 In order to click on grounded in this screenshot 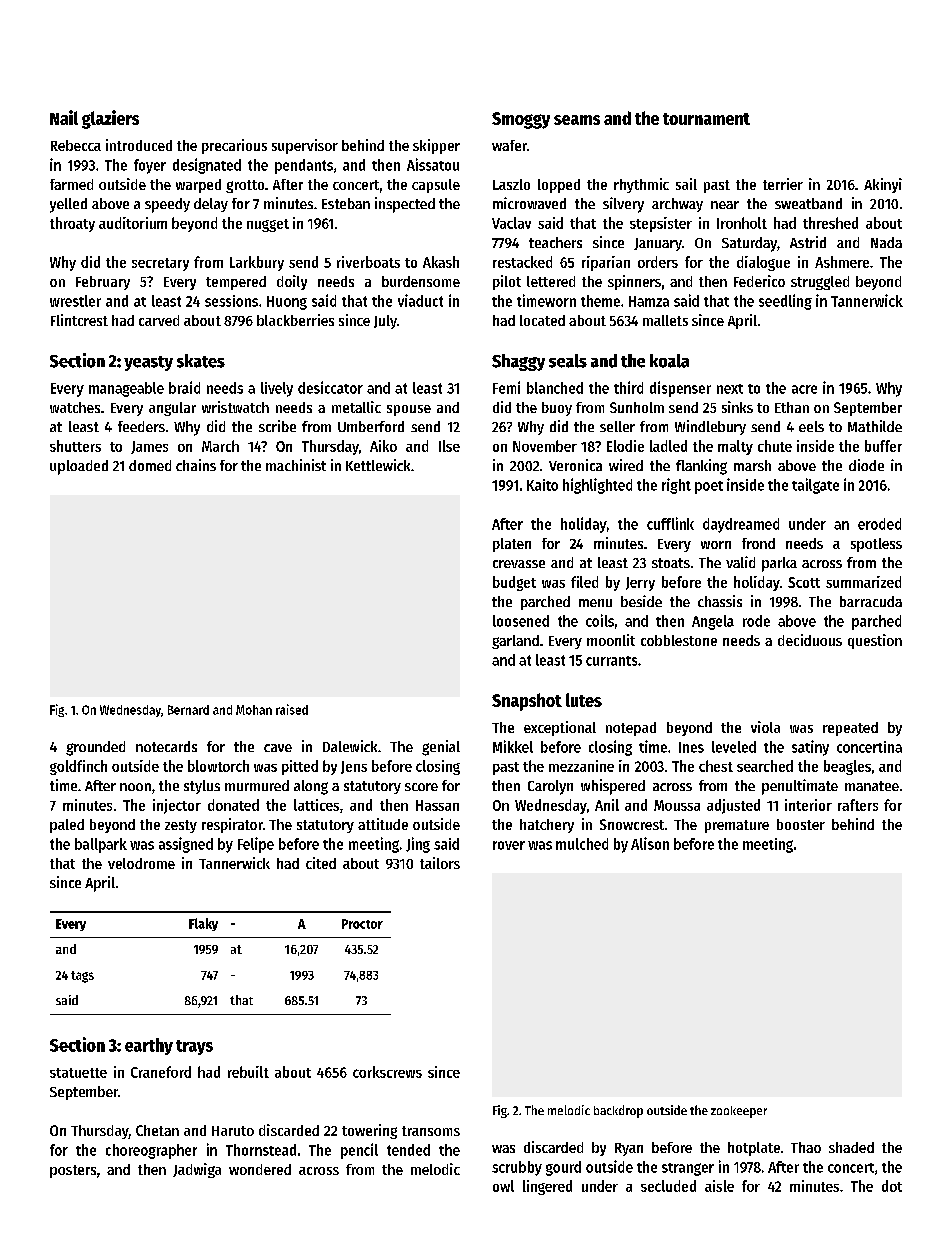, I will do `click(95, 748)`.
